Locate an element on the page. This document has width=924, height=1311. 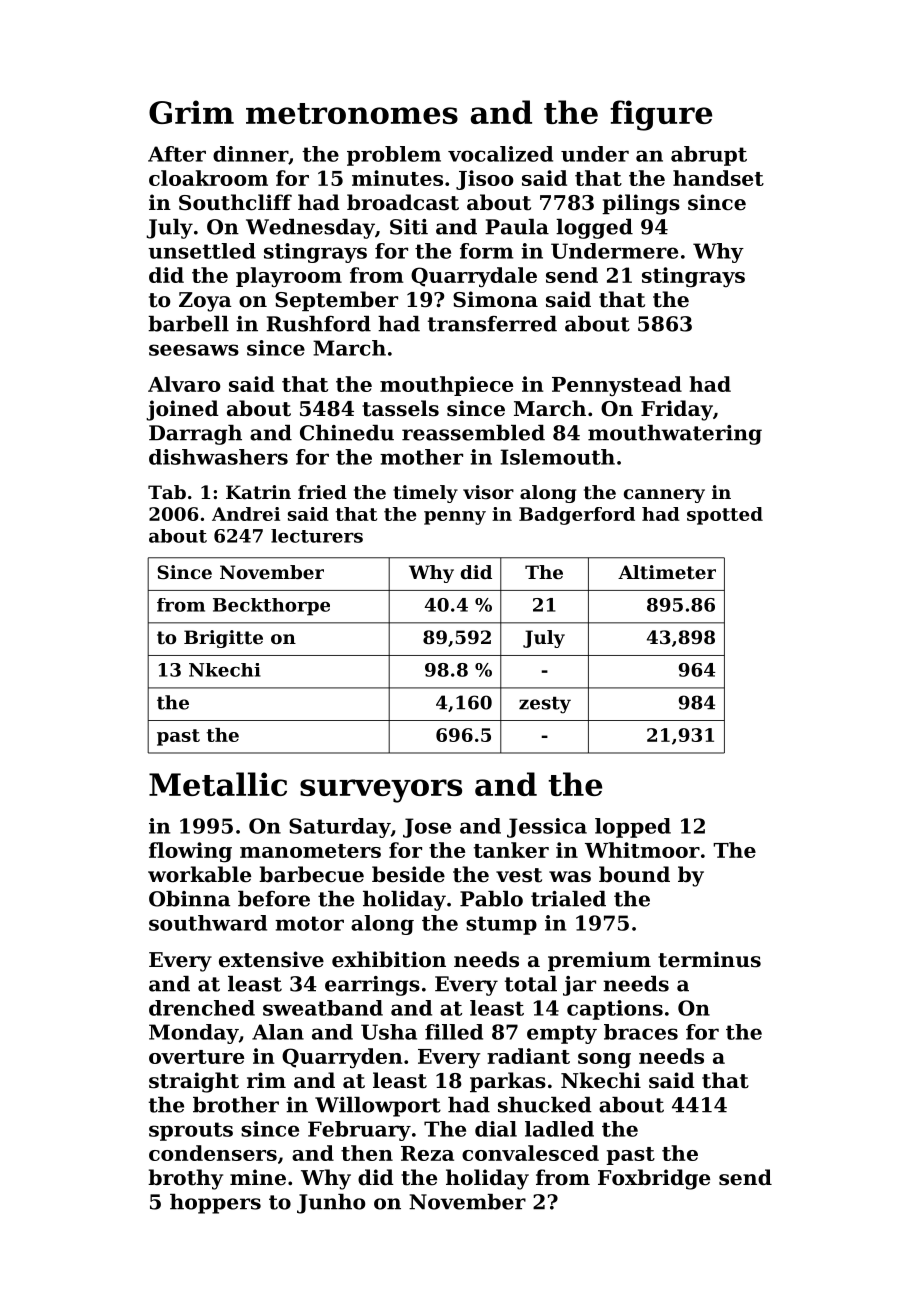
Brigitte is located at coordinates (223, 639).
